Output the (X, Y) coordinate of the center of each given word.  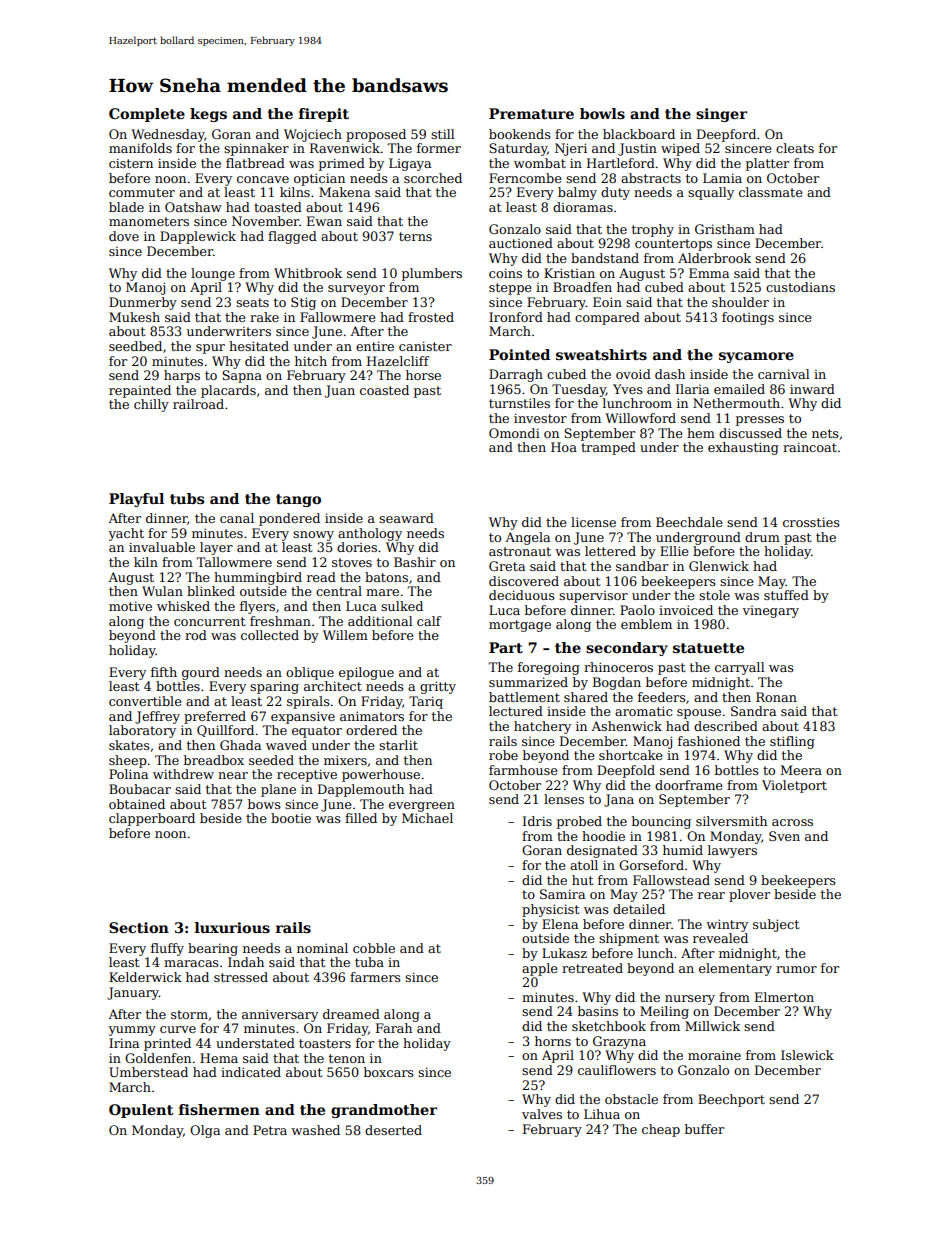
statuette (708, 648)
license (593, 522)
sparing (274, 687)
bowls (602, 113)
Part (506, 647)
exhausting (743, 448)
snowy (313, 536)
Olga (205, 1131)
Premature (531, 113)
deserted (393, 1130)
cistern (131, 163)
